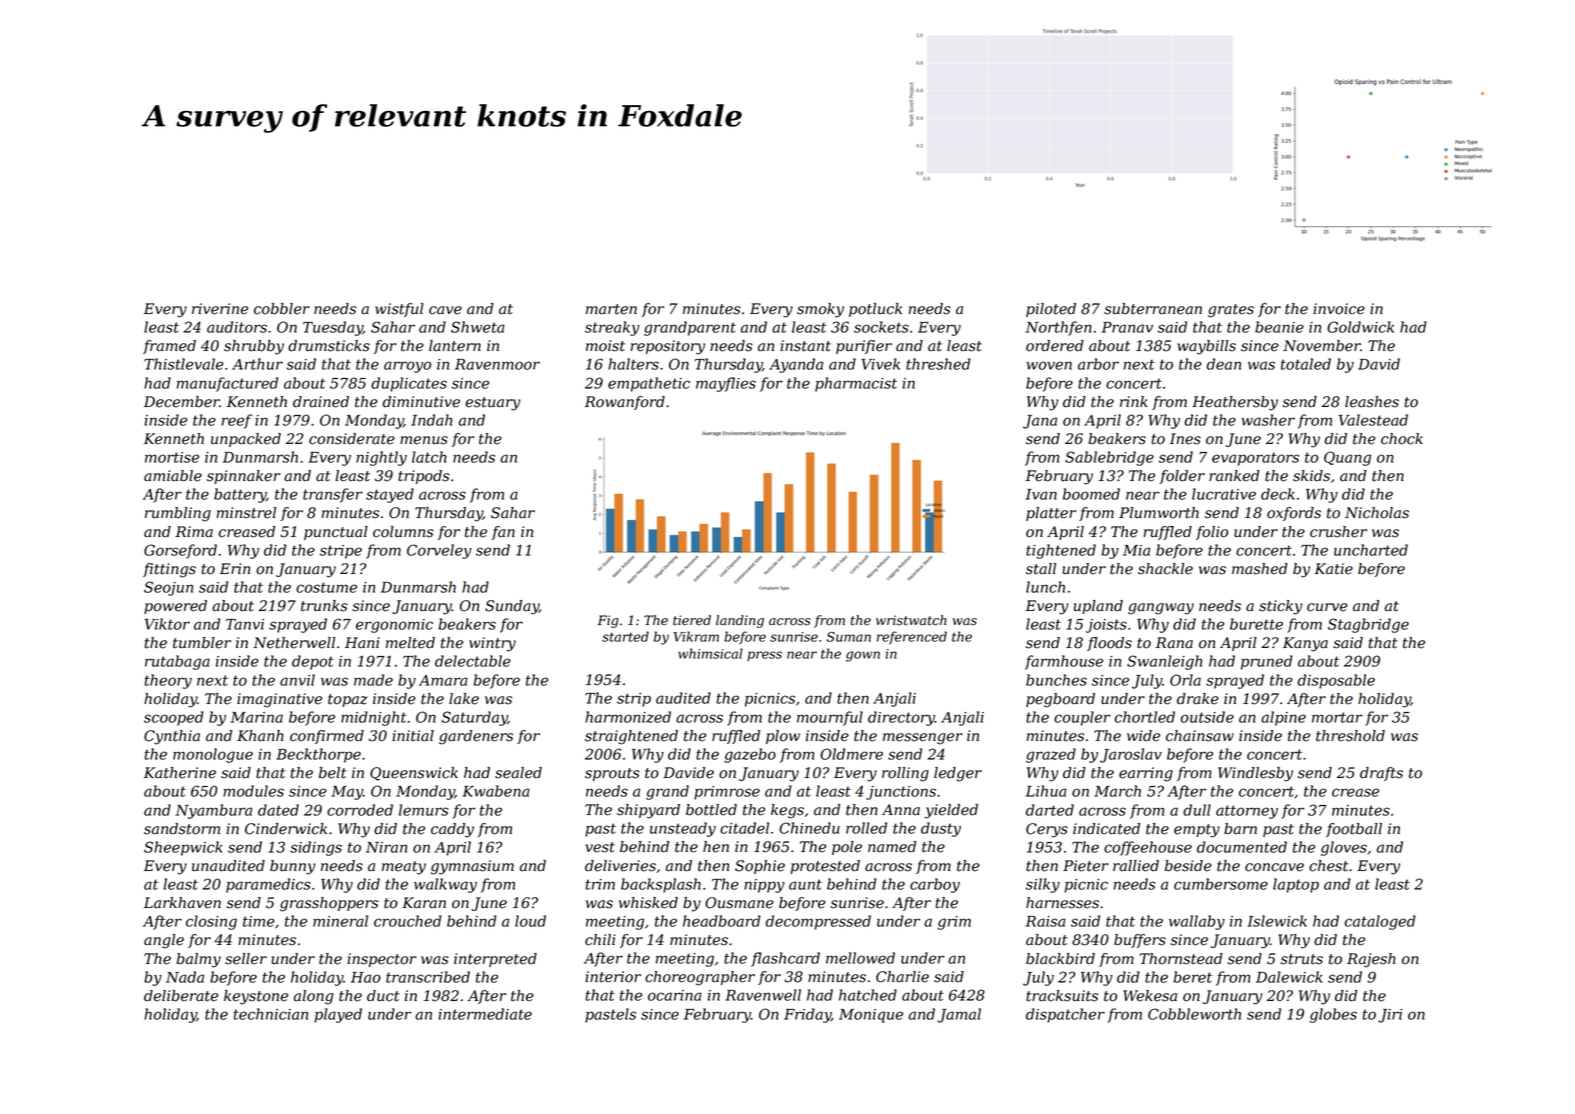 The height and width of the page is (1114, 1575). I want to click on Seojun, so click(168, 588).
